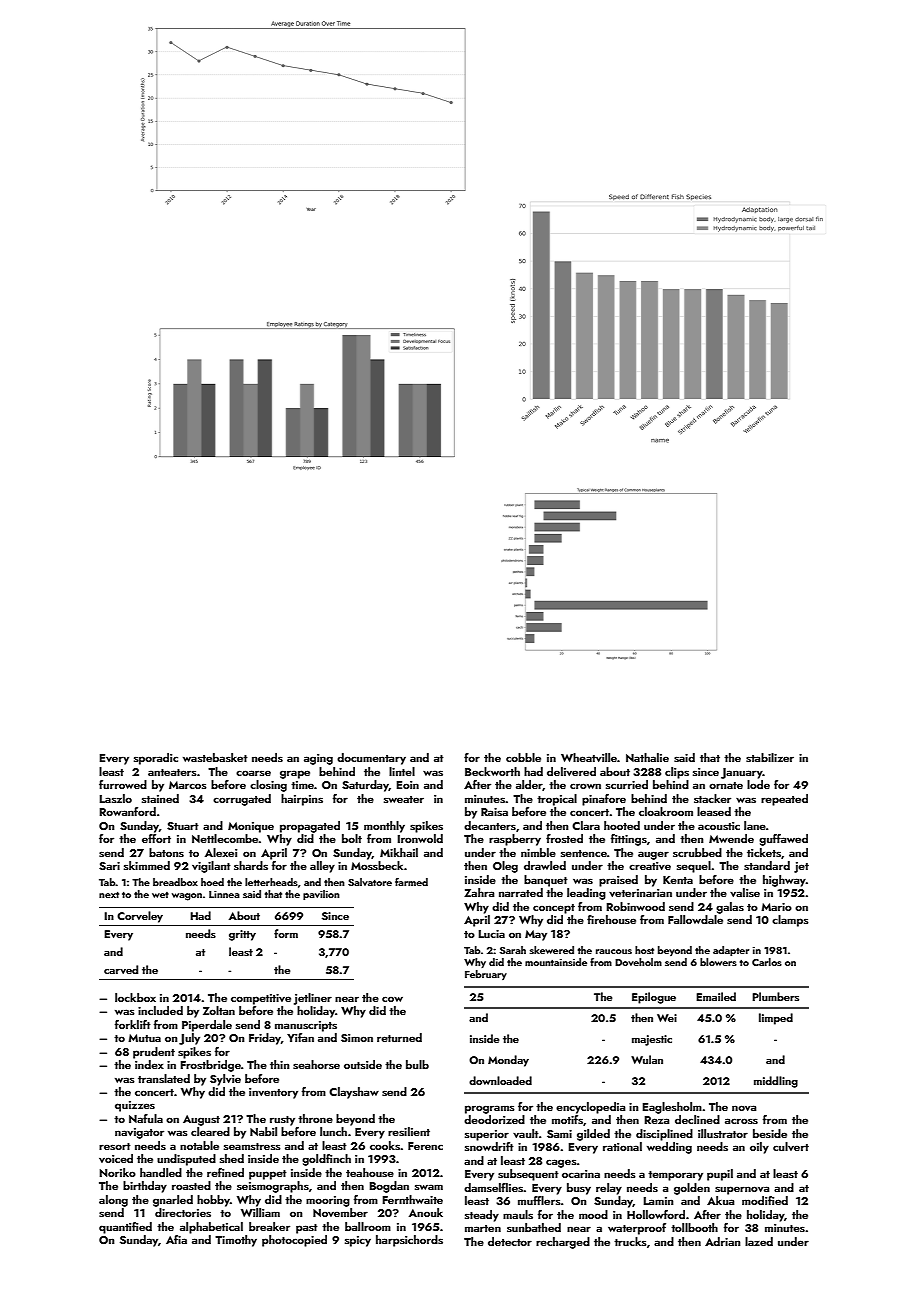  Describe the element at coordinates (523, 757) in the screenshot. I see `cobble` at that location.
